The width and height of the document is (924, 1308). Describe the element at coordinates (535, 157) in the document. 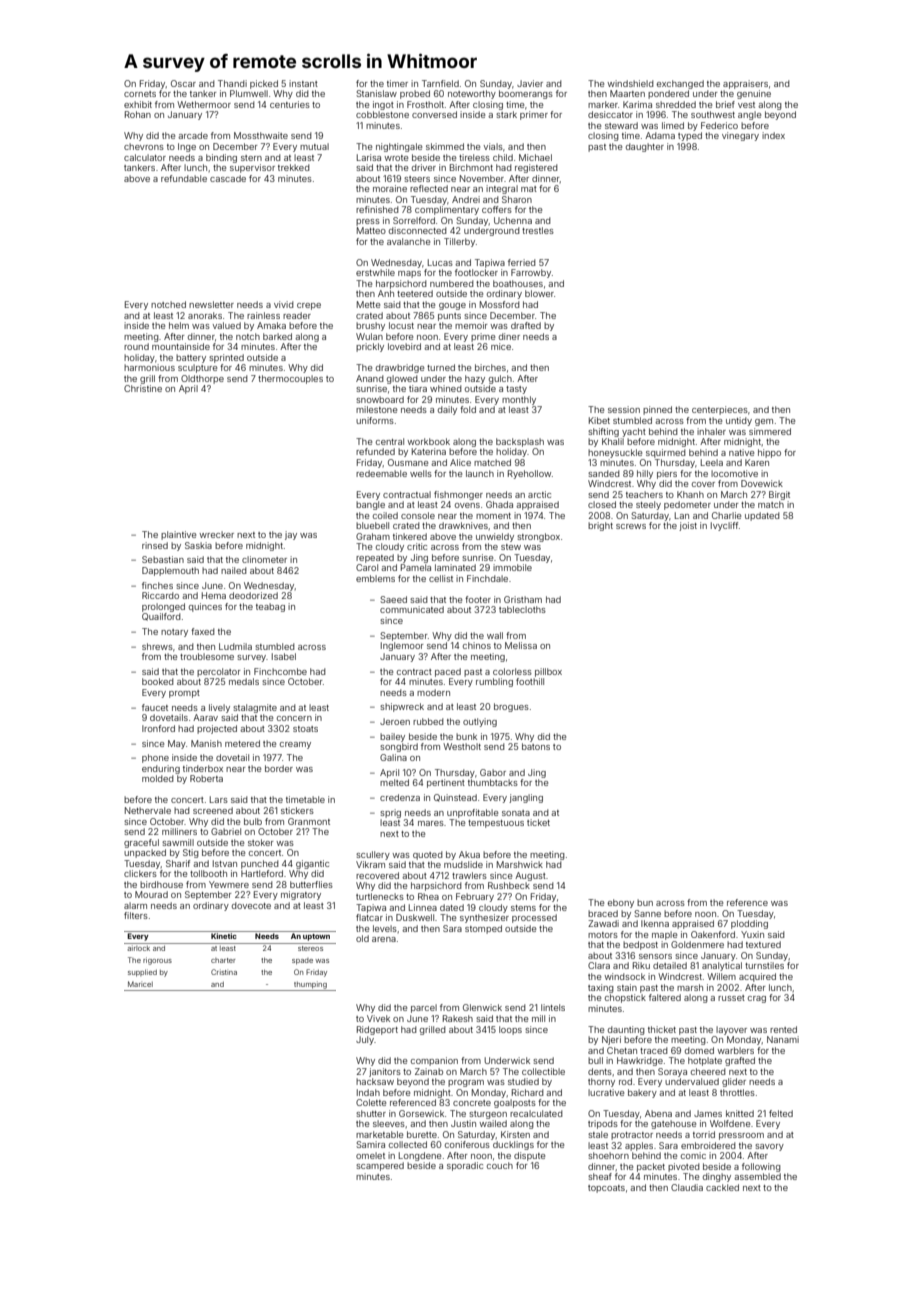

I see `Michael` at that location.
